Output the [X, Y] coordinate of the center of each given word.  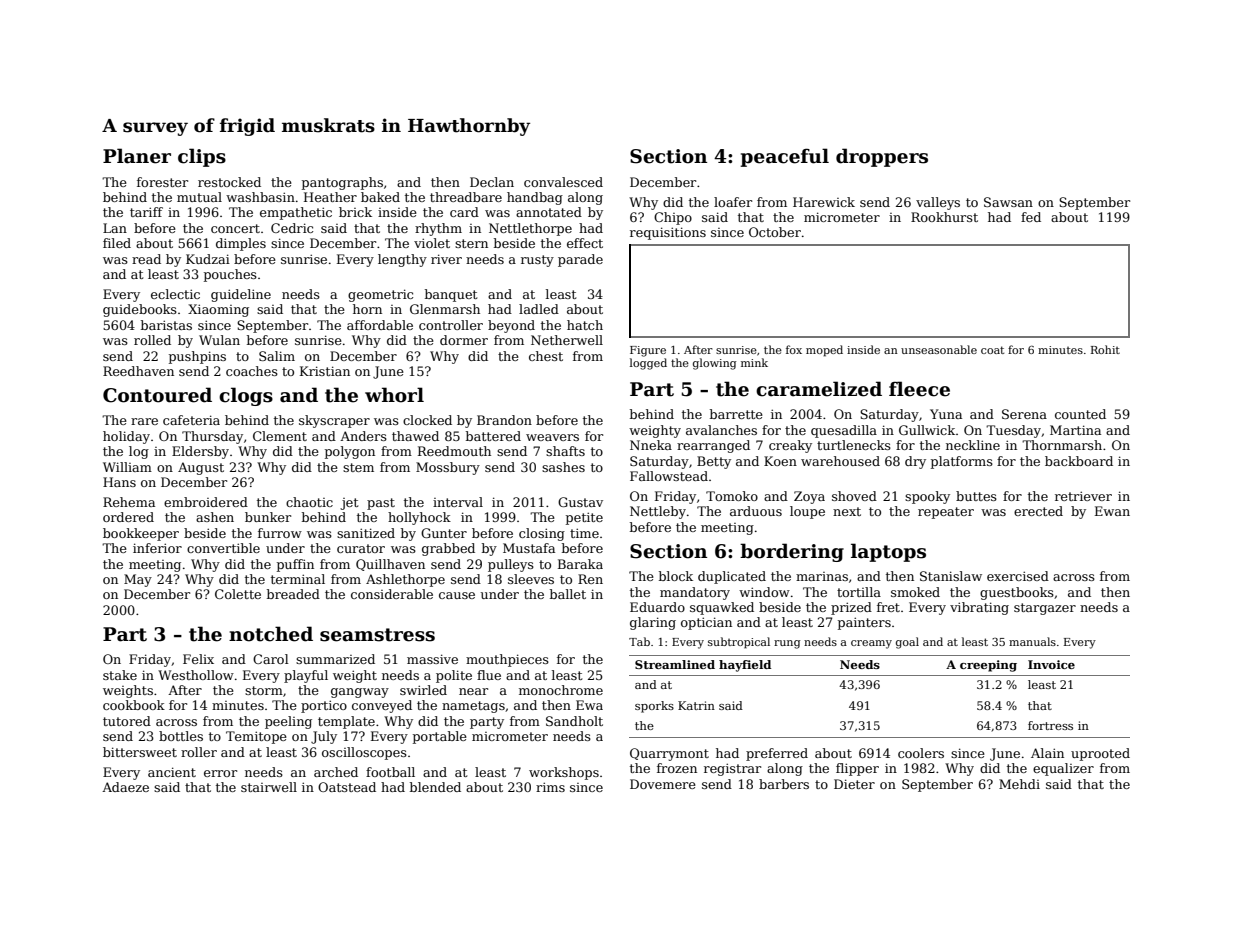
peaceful [784, 157]
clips [202, 157]
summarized [335, 659]
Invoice [1051, 664]
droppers [882, 157]
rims [550, 787]
